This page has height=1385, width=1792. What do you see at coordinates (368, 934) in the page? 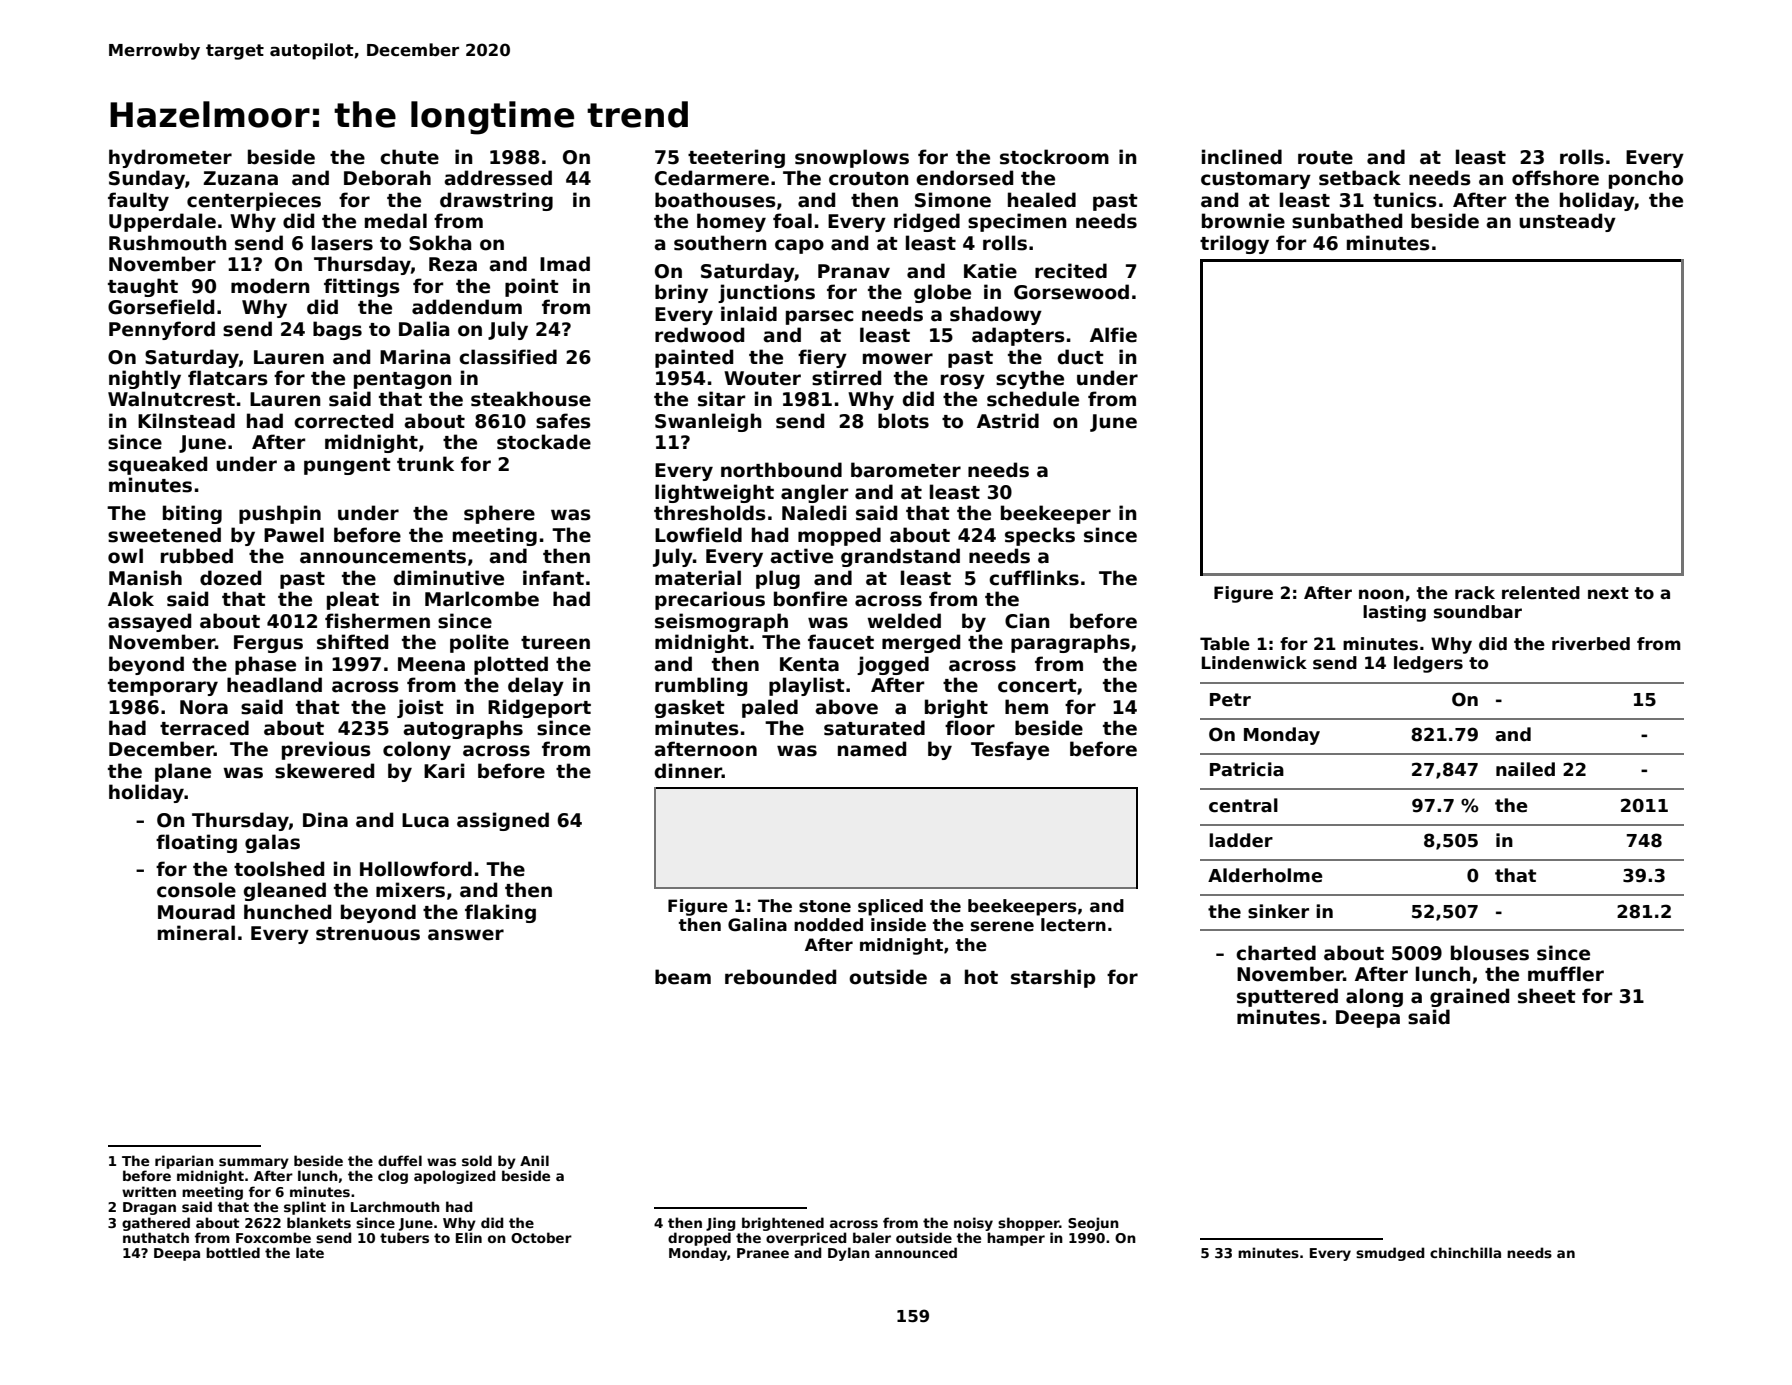
I see `strenuous` at bounding box center [368, 934].
